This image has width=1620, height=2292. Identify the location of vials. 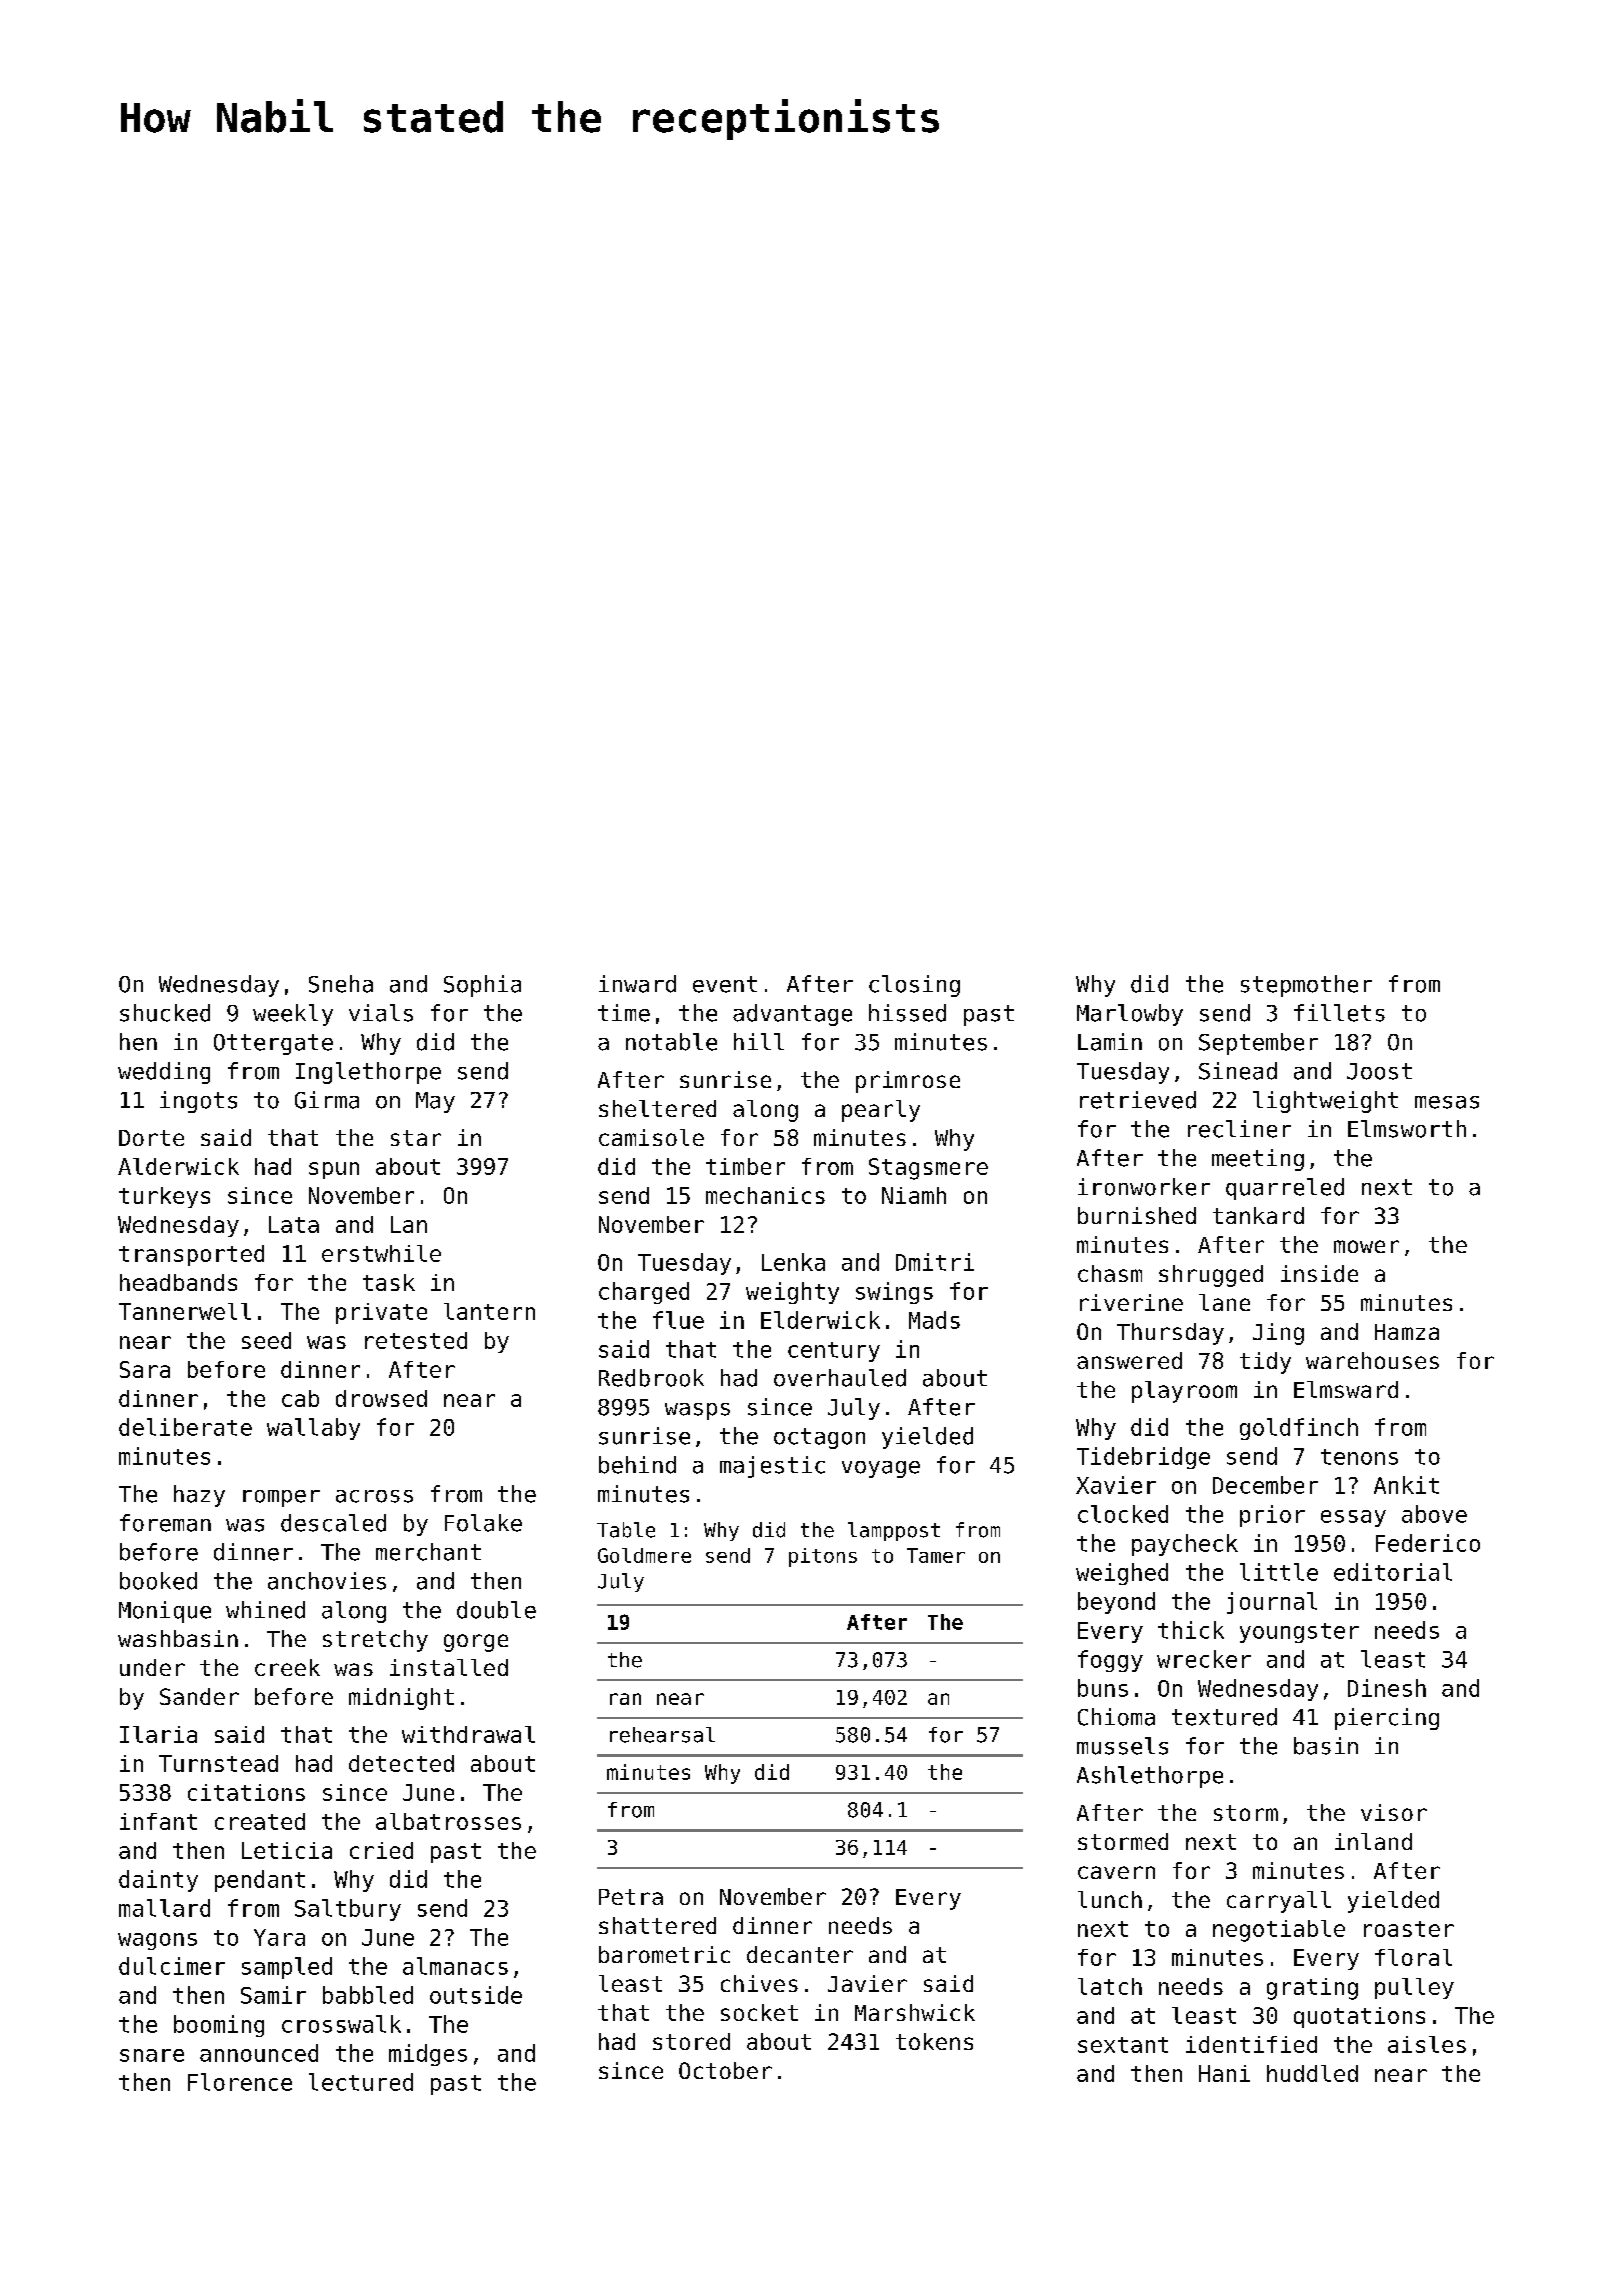
(381, 1013).
